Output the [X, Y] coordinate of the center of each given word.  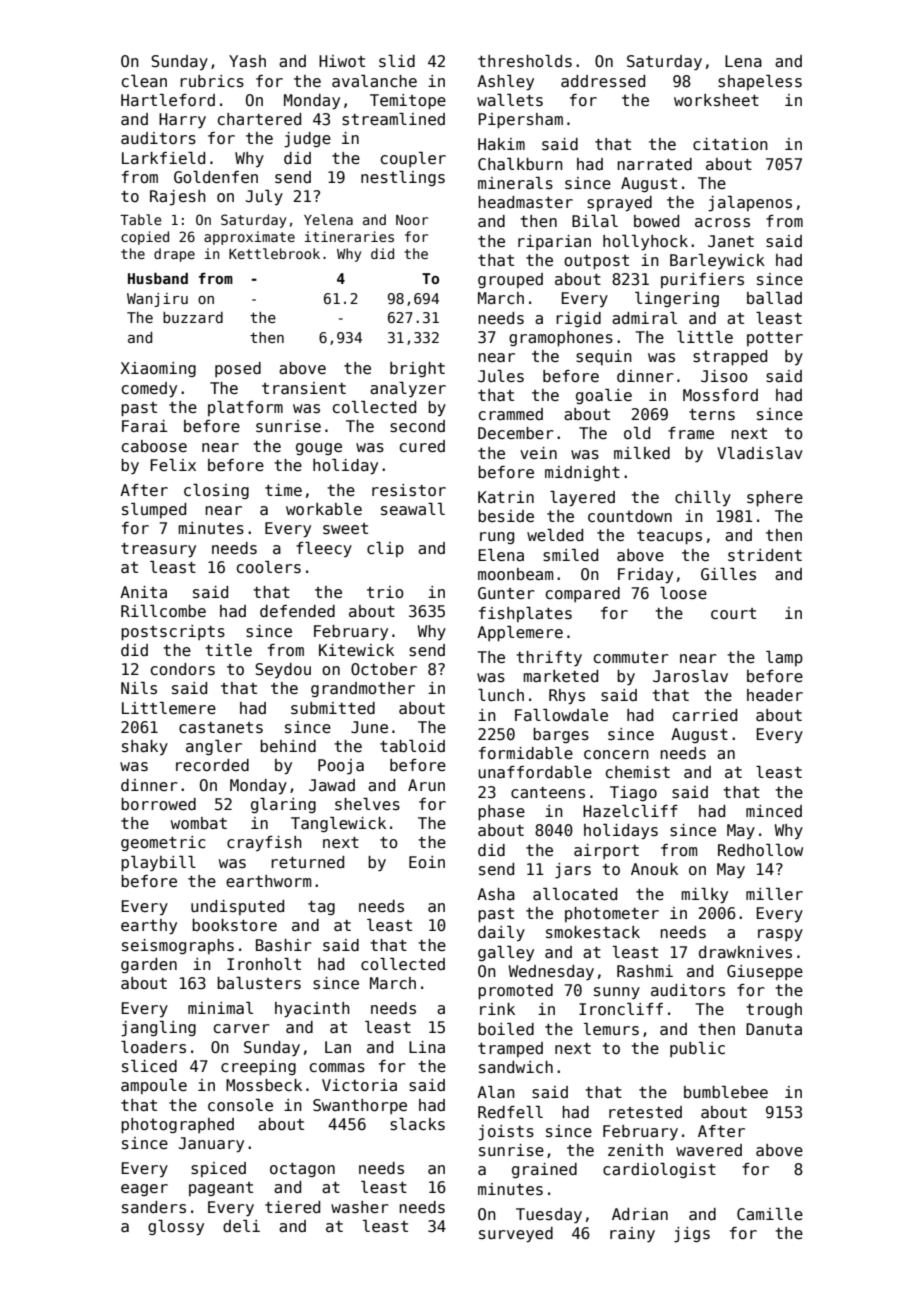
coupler [413, 159]
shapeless [760, 82]
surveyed [516, 1235]
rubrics [212, 81]
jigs [692, 1235]
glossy [176, 1228]
